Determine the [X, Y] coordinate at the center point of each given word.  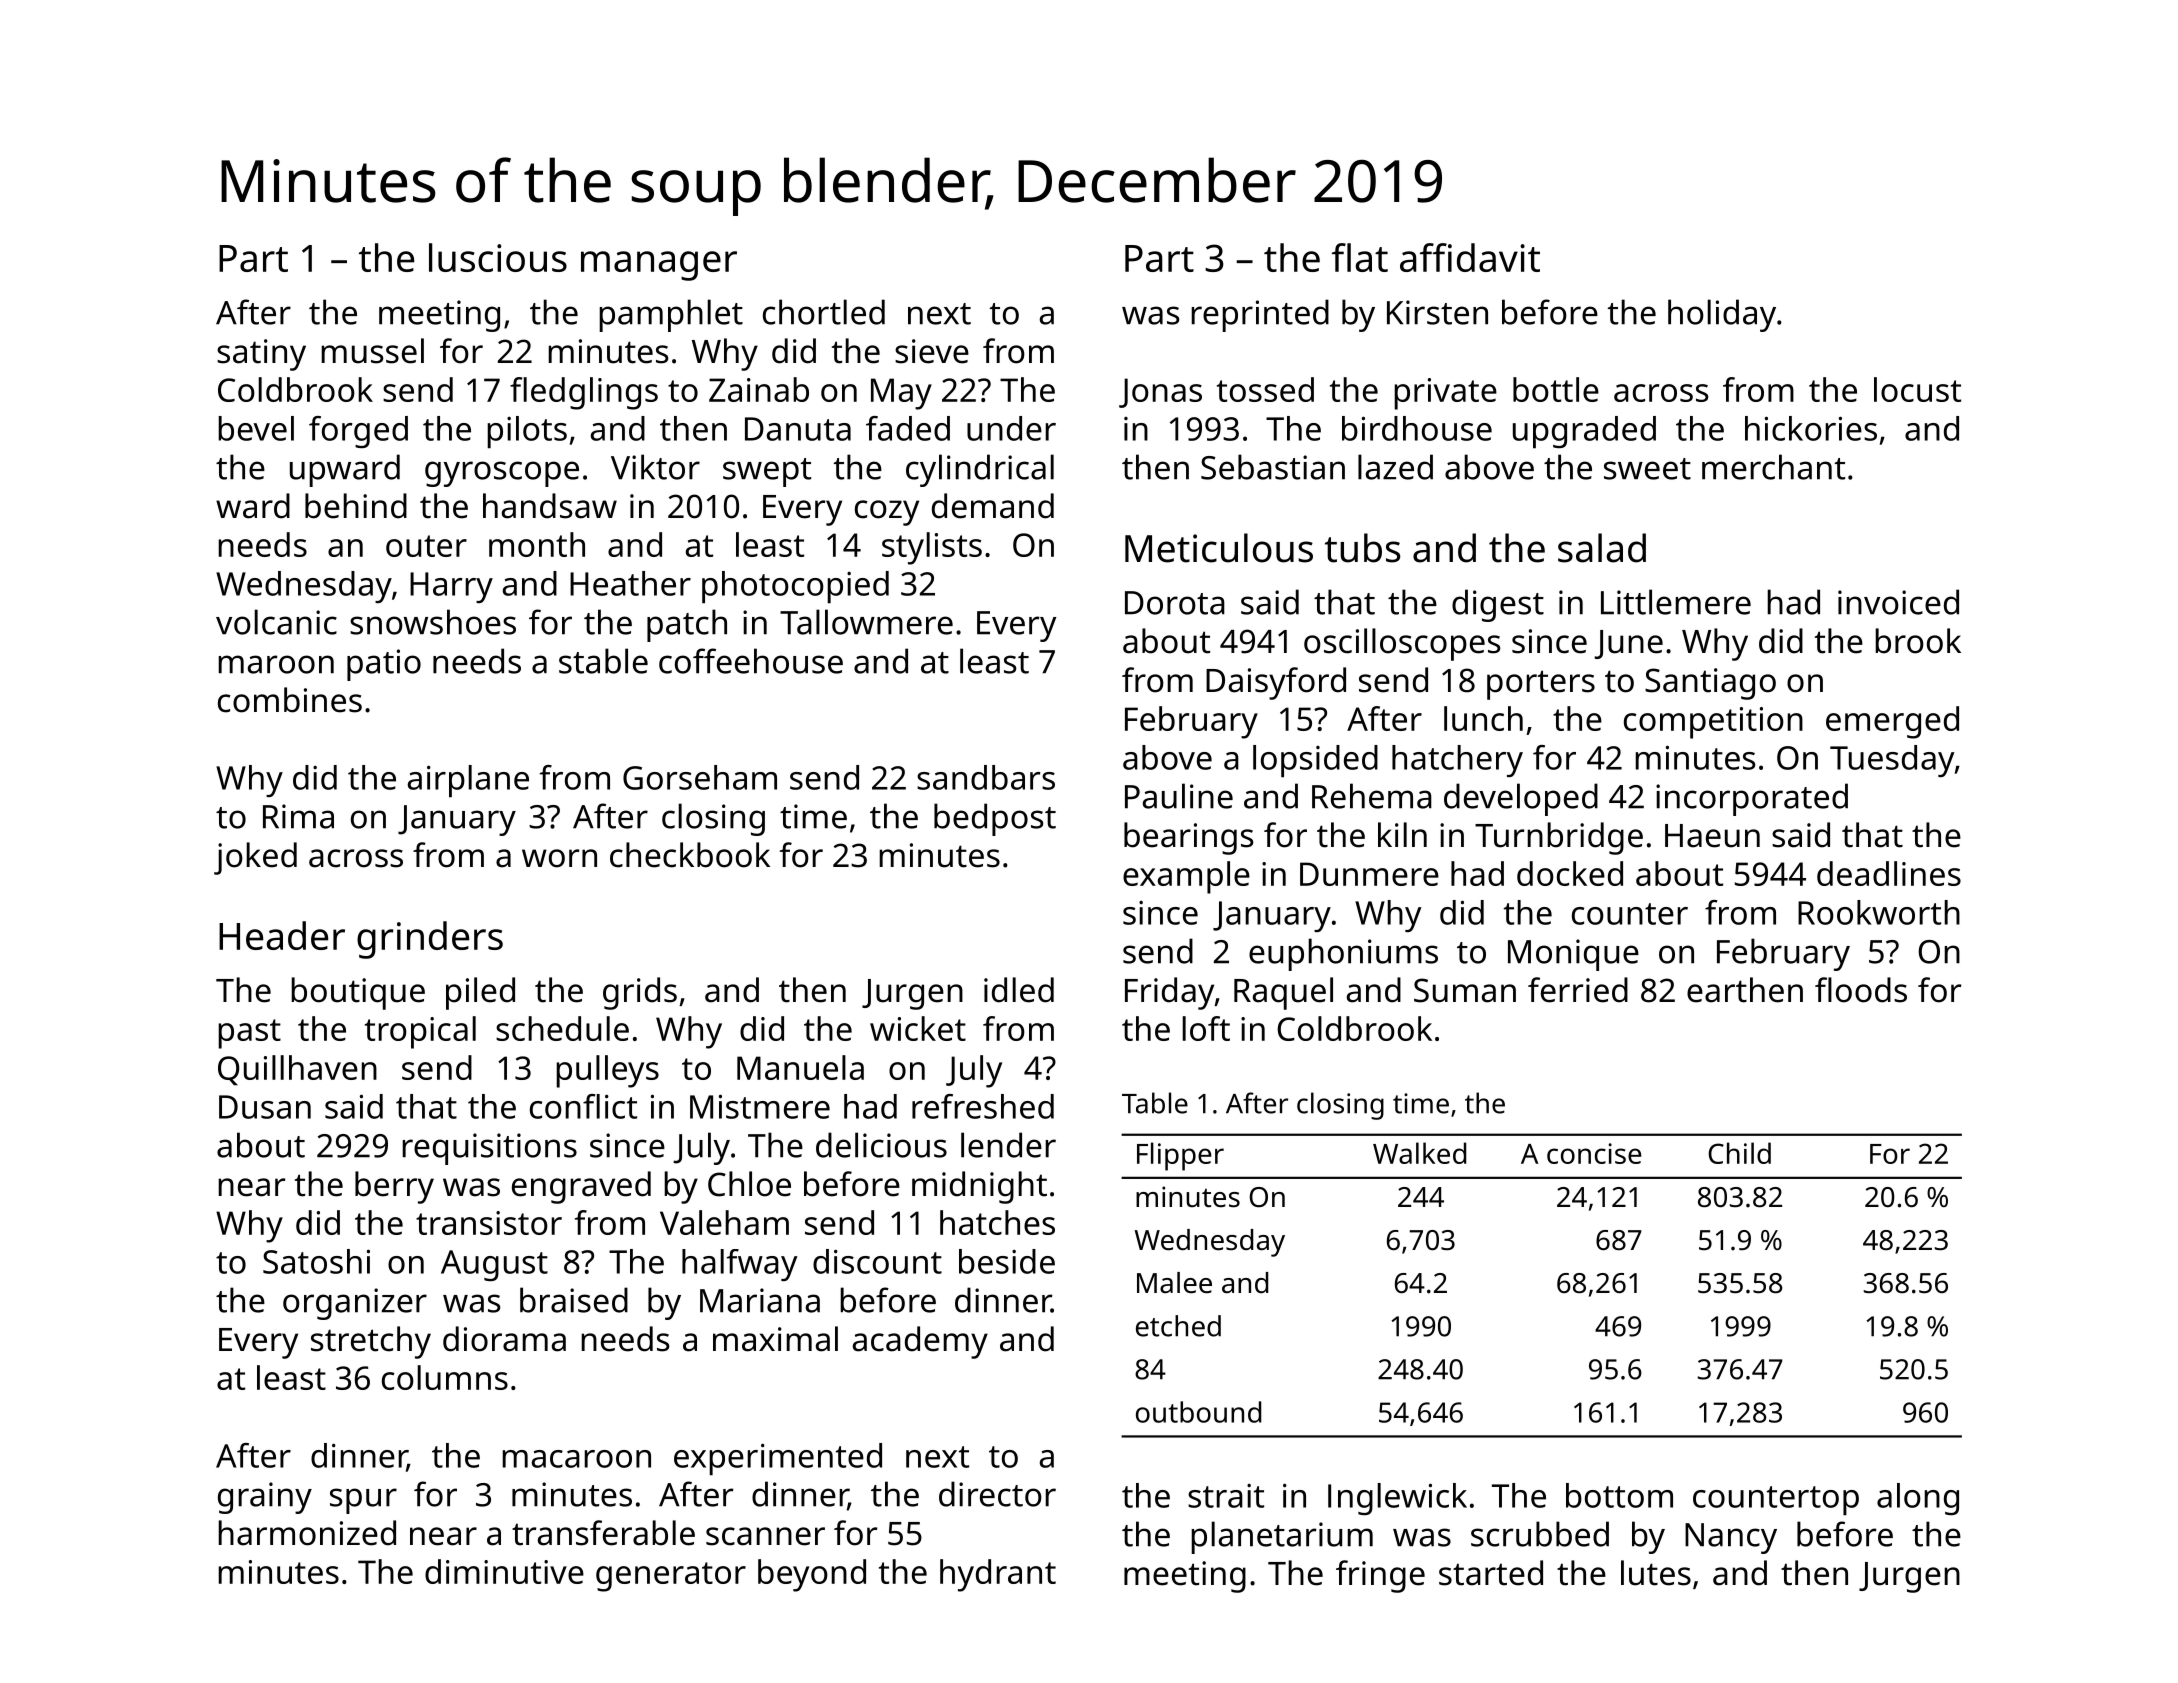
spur [363, 1501]
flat [1360, 257]
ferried [1578, 990]
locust [1917, 389]
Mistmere [760, 1106]
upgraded [1584, 432]
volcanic [276, 622]
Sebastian [1273, 467]
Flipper [1180, 1156]
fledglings [584, 393]
